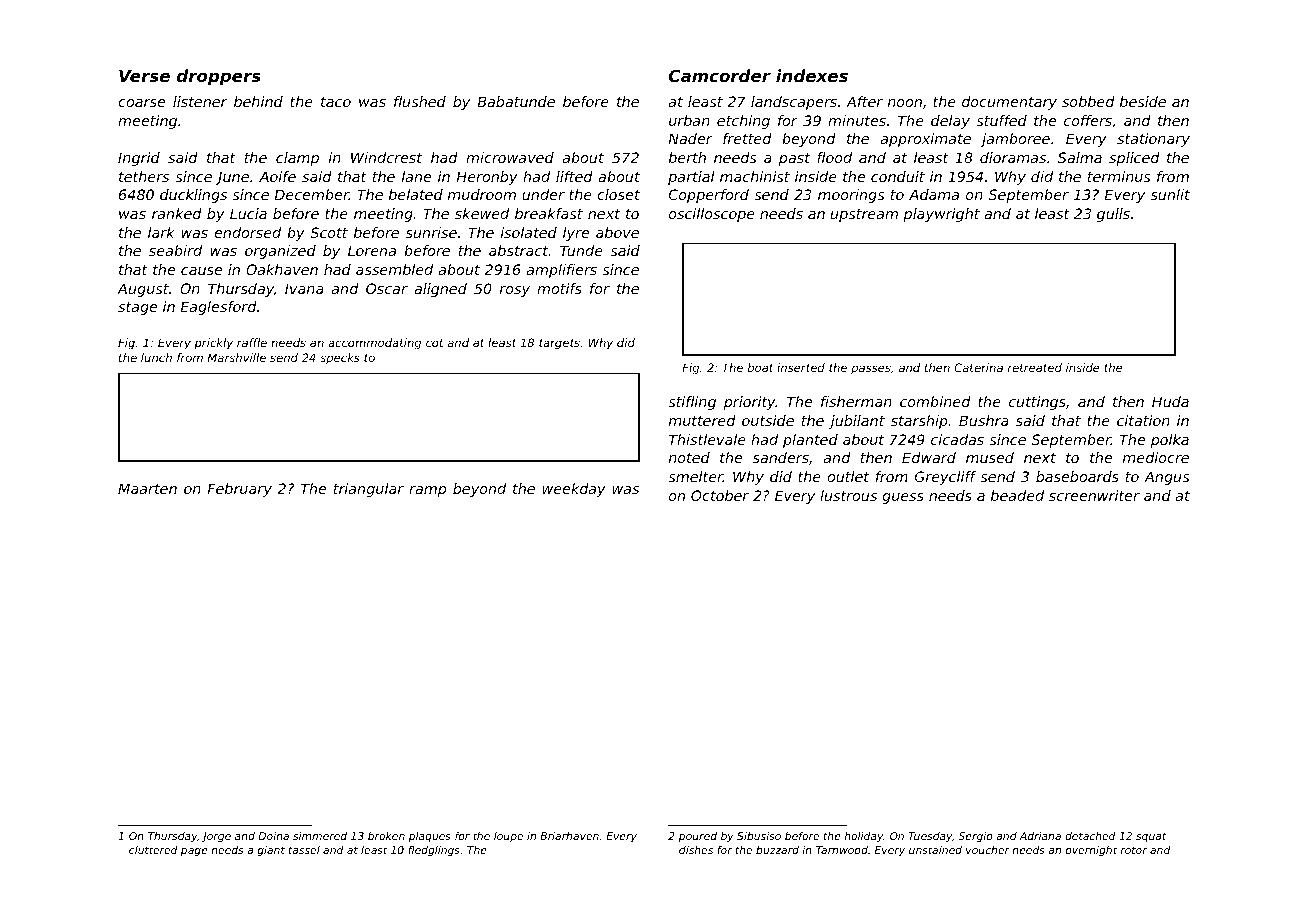  Describe the element at coordinates (988, 850) in the document. I see `voucher` at that location.
